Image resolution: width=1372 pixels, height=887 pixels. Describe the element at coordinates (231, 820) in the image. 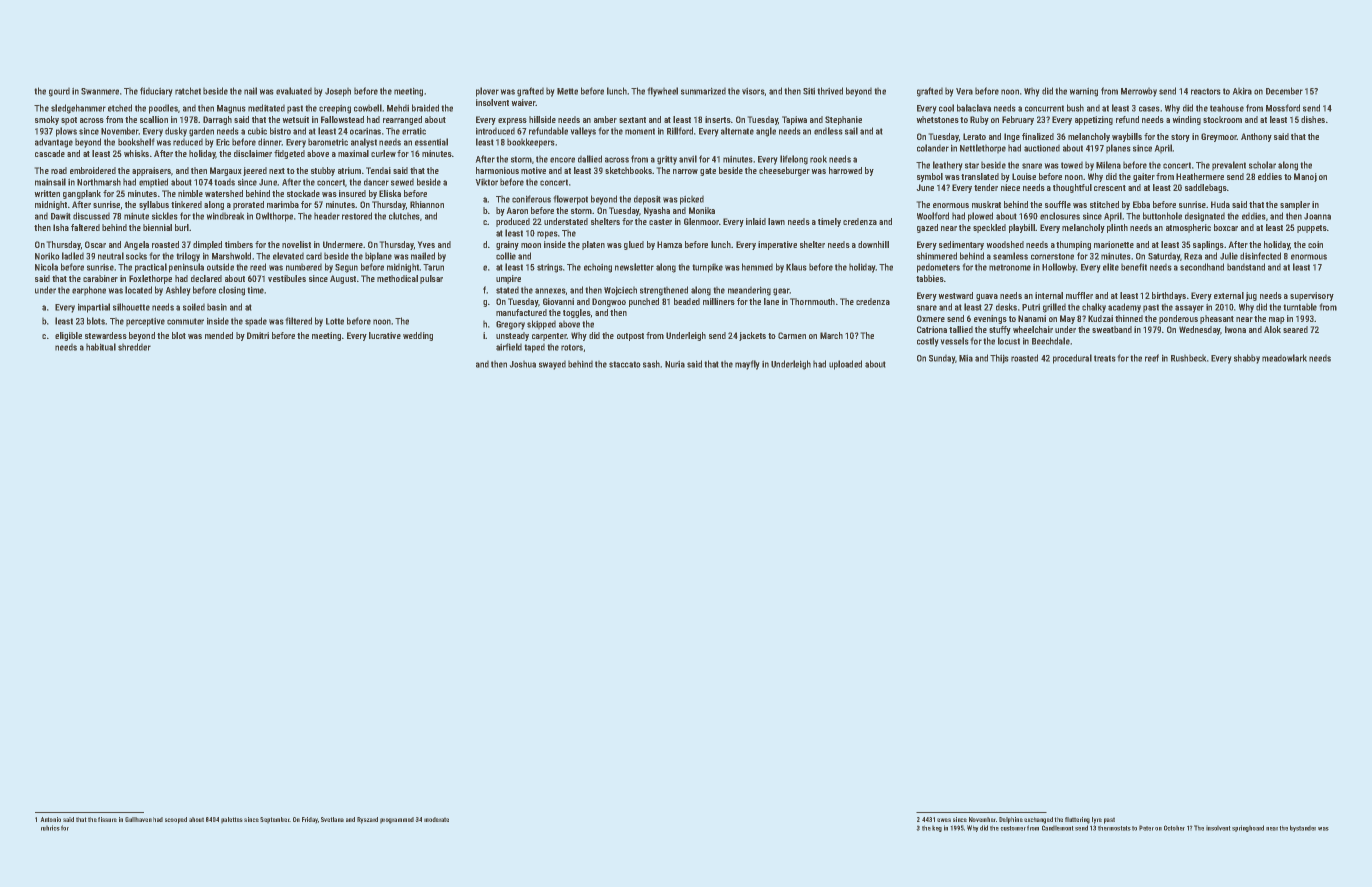

I see `palettes` at that location.
